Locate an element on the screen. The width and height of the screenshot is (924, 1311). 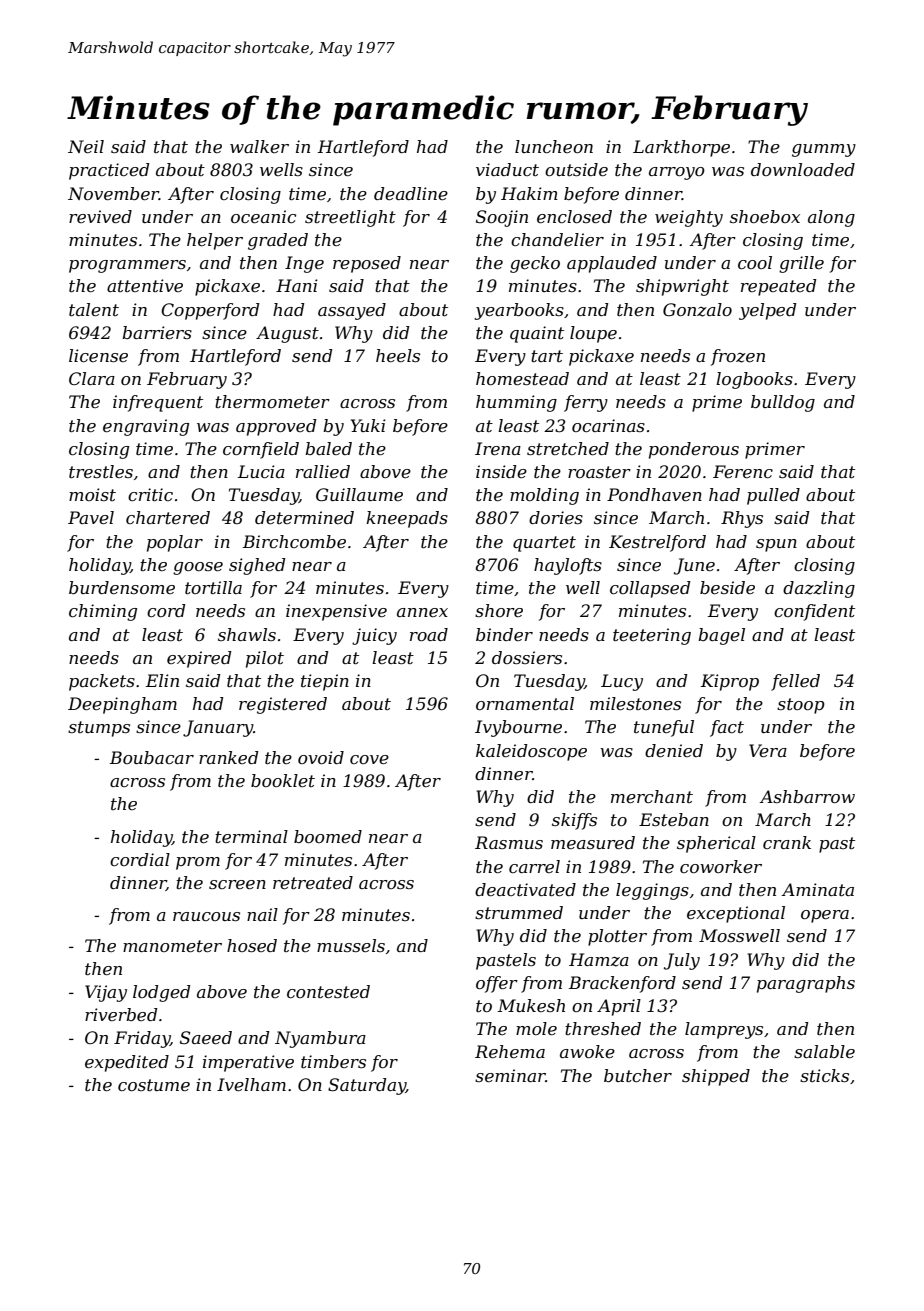
pilot is located at coordinates (265, 659).
